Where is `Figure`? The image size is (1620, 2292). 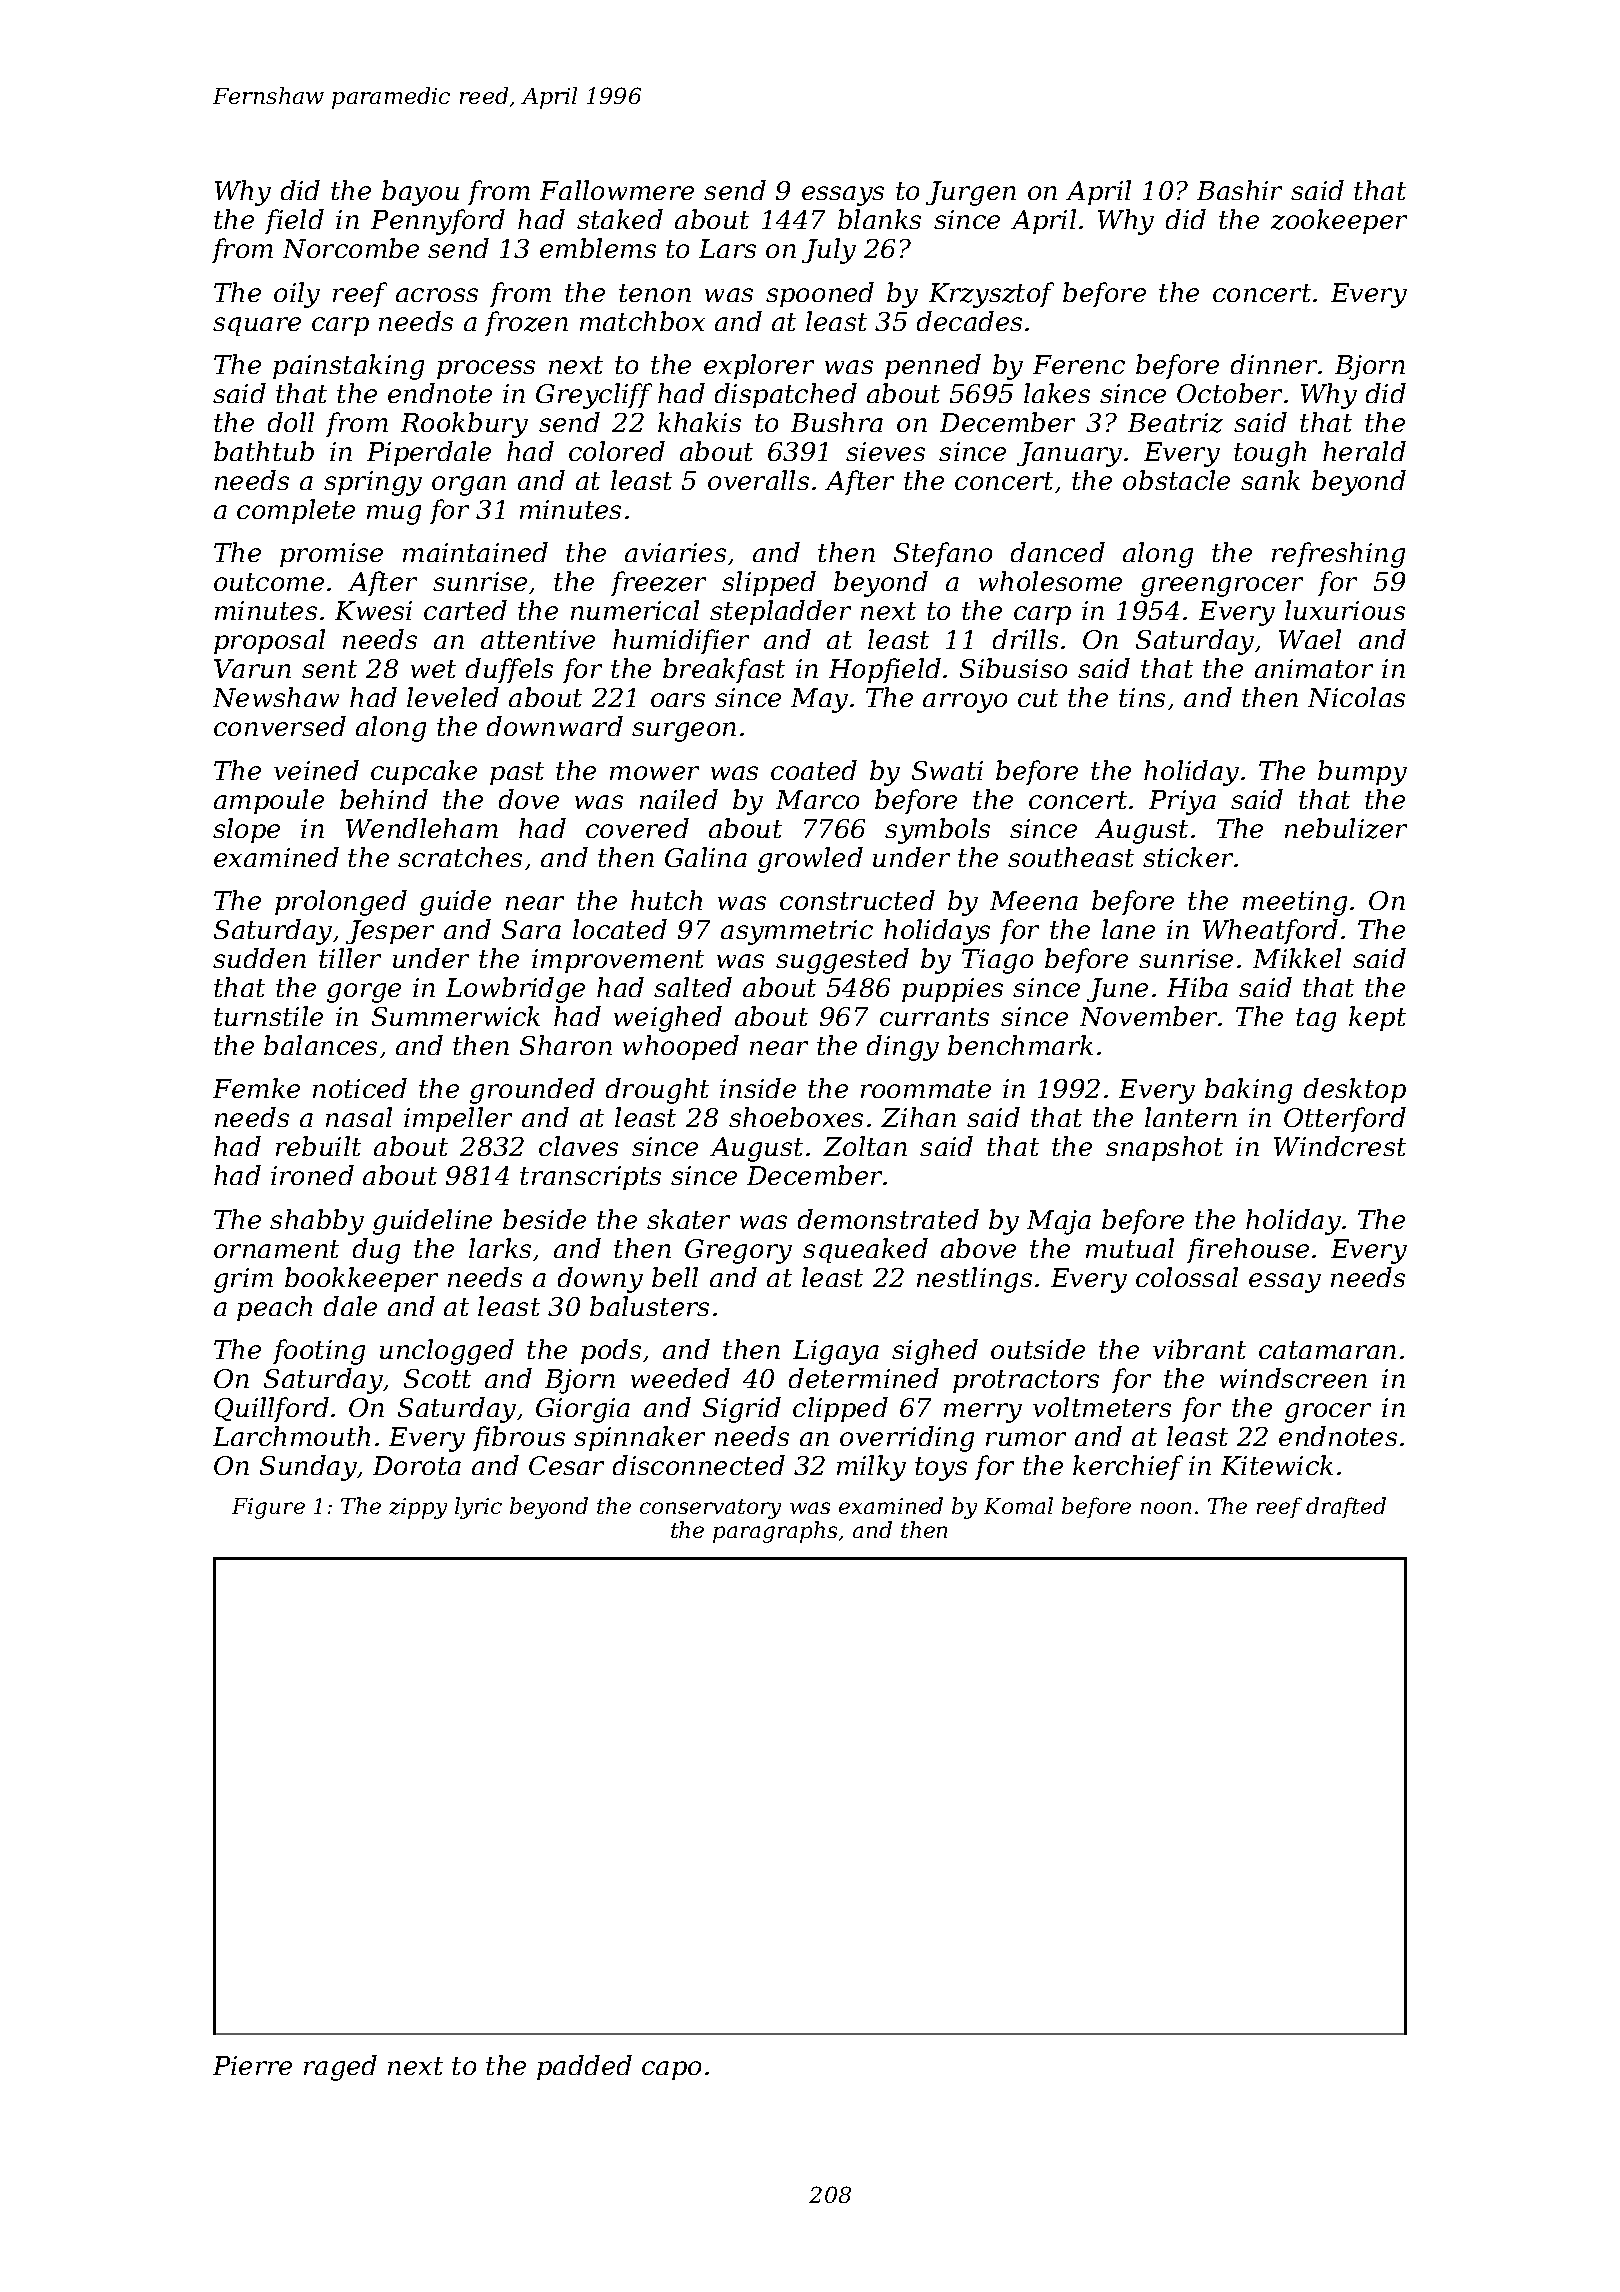
Figure is located at coordinates (268, 1508).
